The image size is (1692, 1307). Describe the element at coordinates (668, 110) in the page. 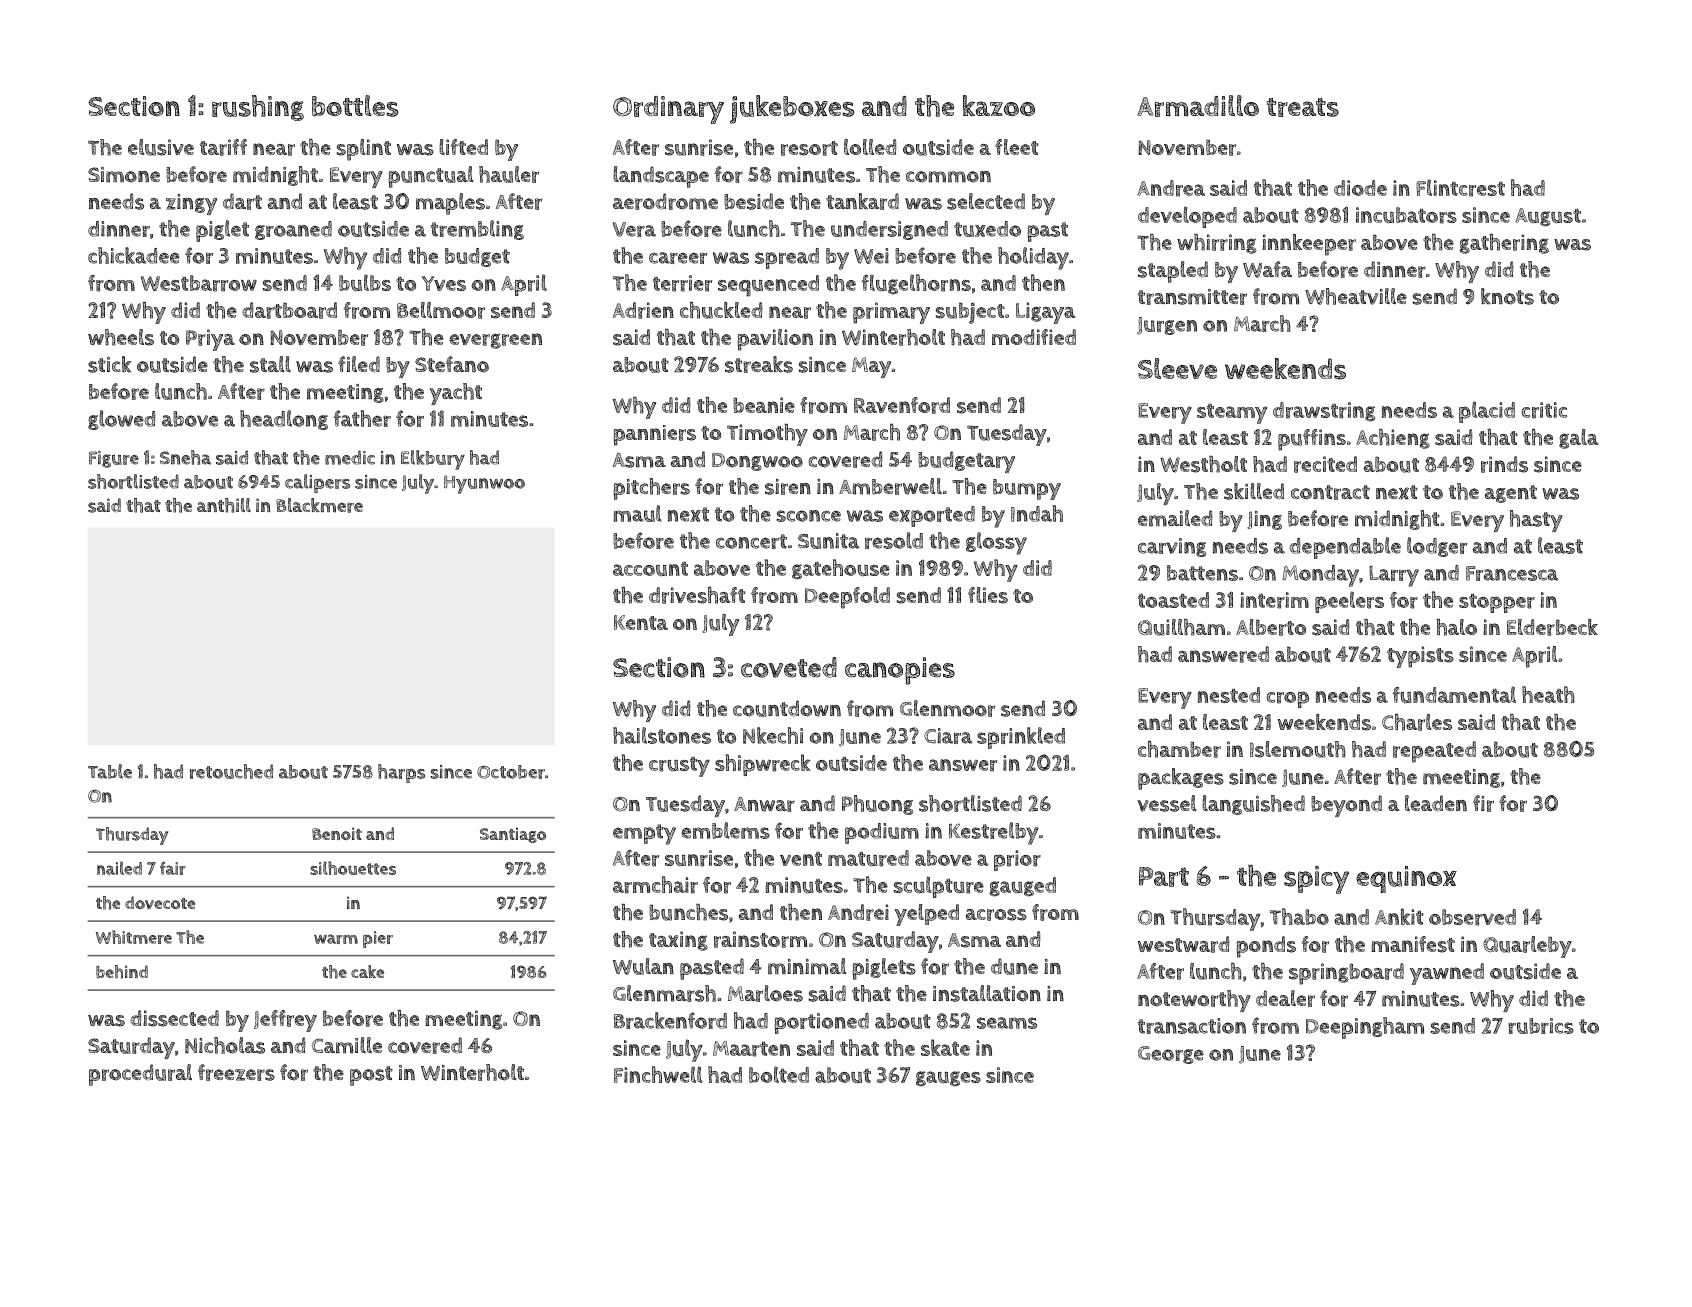

I see `Ordinary` at that location.
